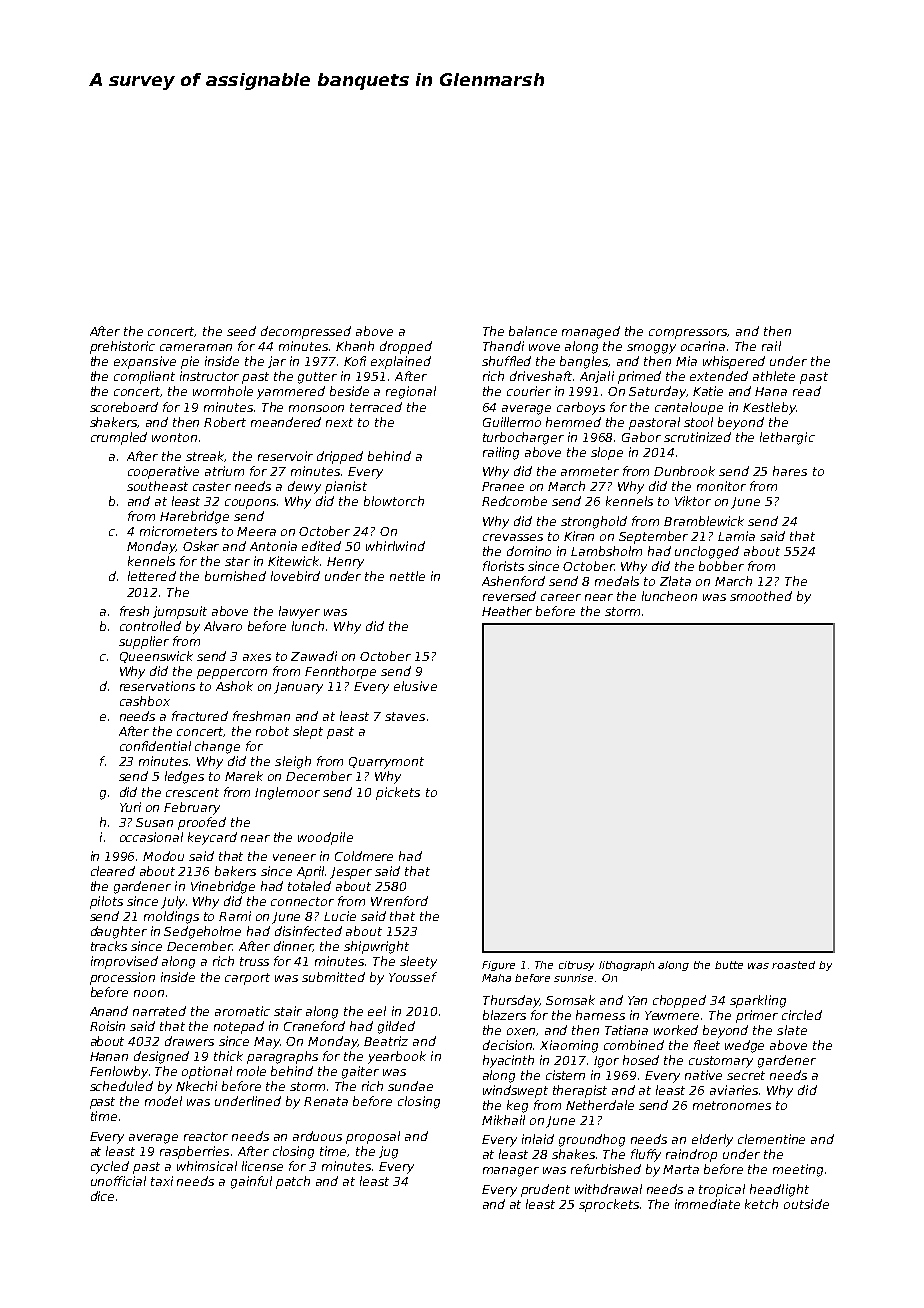 The height and width of the screenshot is (1308, 924). I want to click on Kiran, so click(579, 536).
